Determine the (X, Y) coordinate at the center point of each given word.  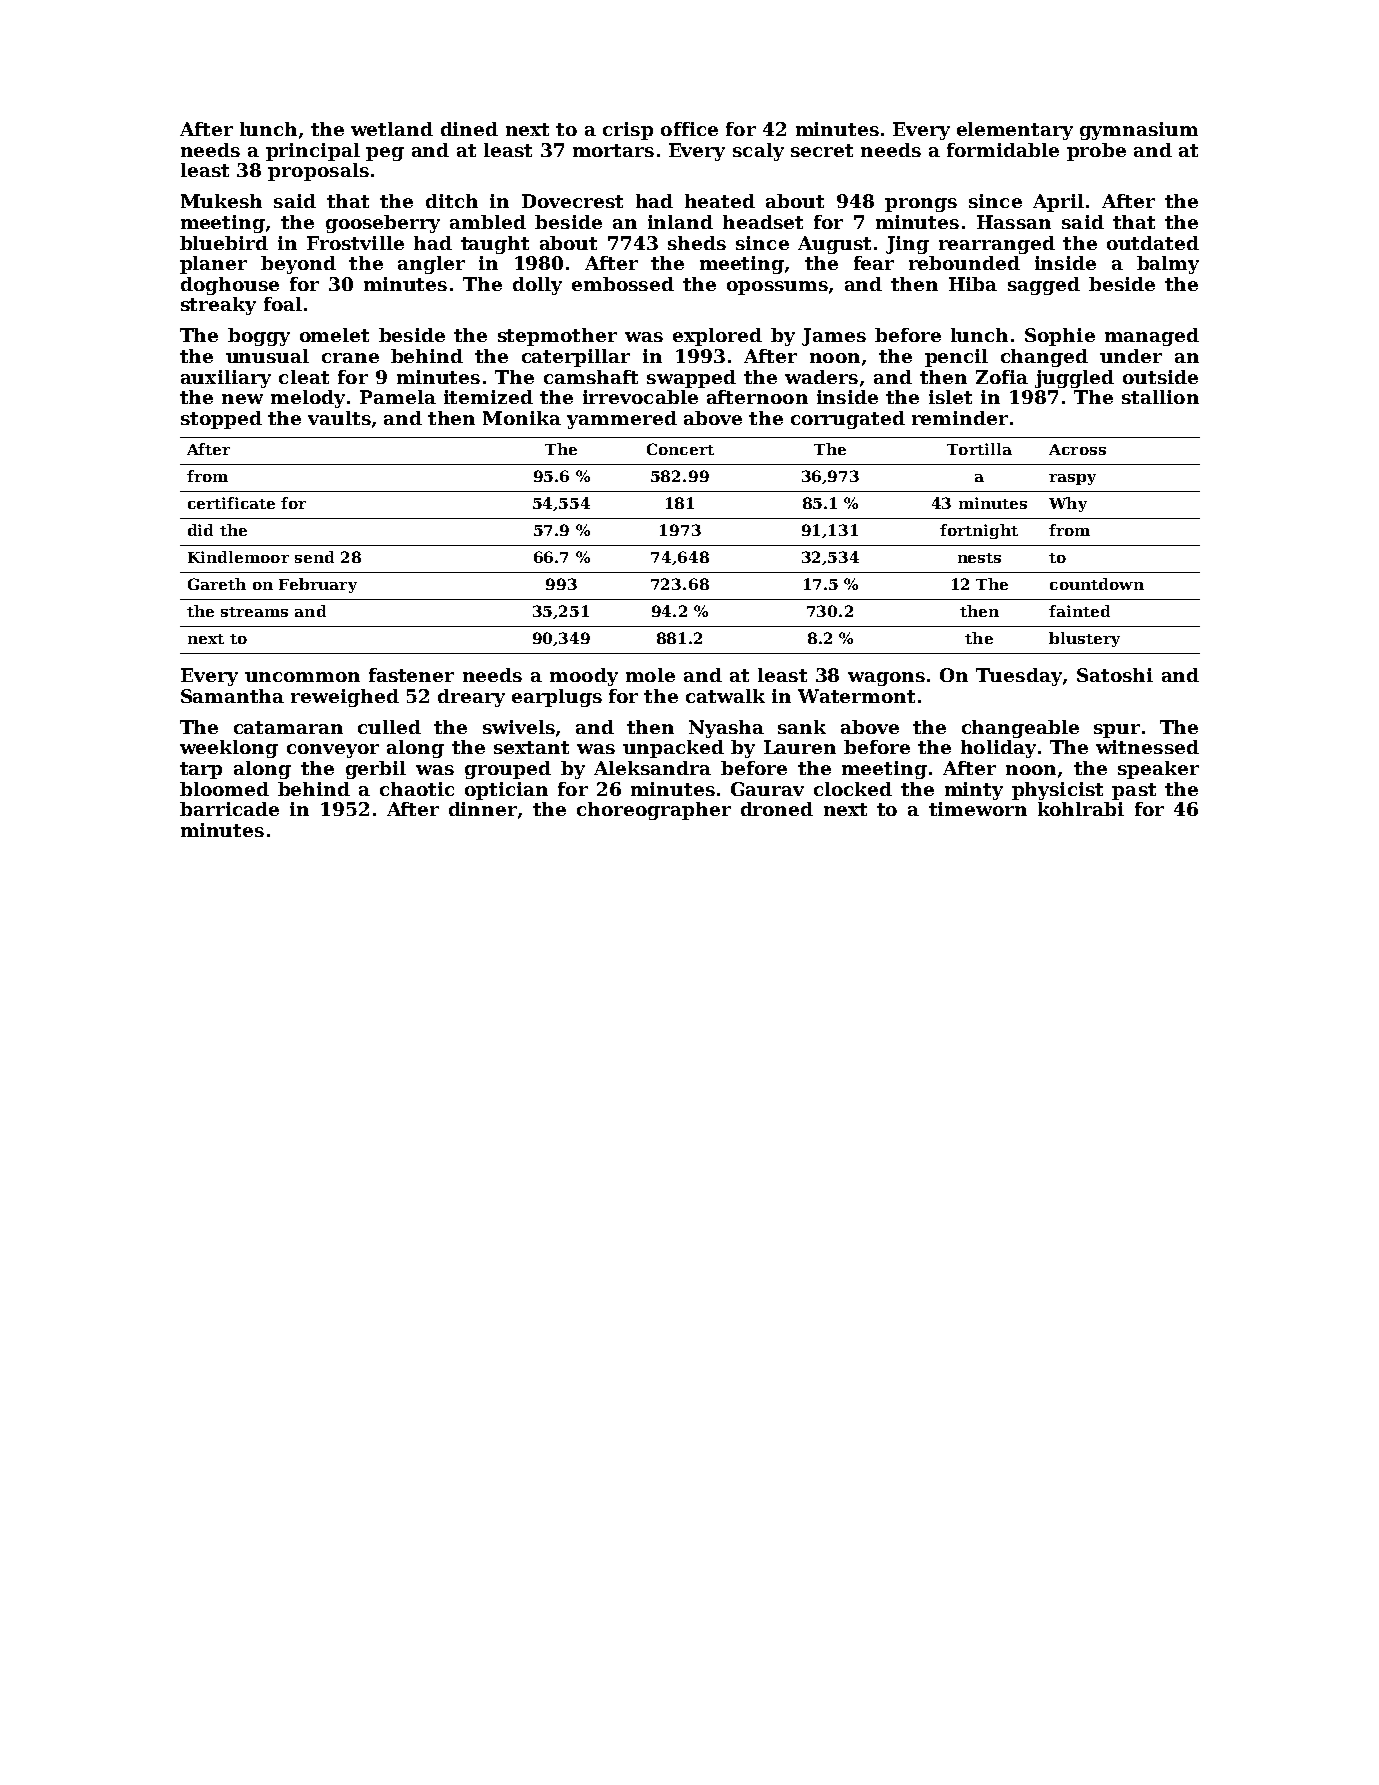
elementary (1015, 131)
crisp (628, 131)
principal (313, 152)
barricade (229, 809)
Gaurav (767, 789)
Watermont (856, 696)
